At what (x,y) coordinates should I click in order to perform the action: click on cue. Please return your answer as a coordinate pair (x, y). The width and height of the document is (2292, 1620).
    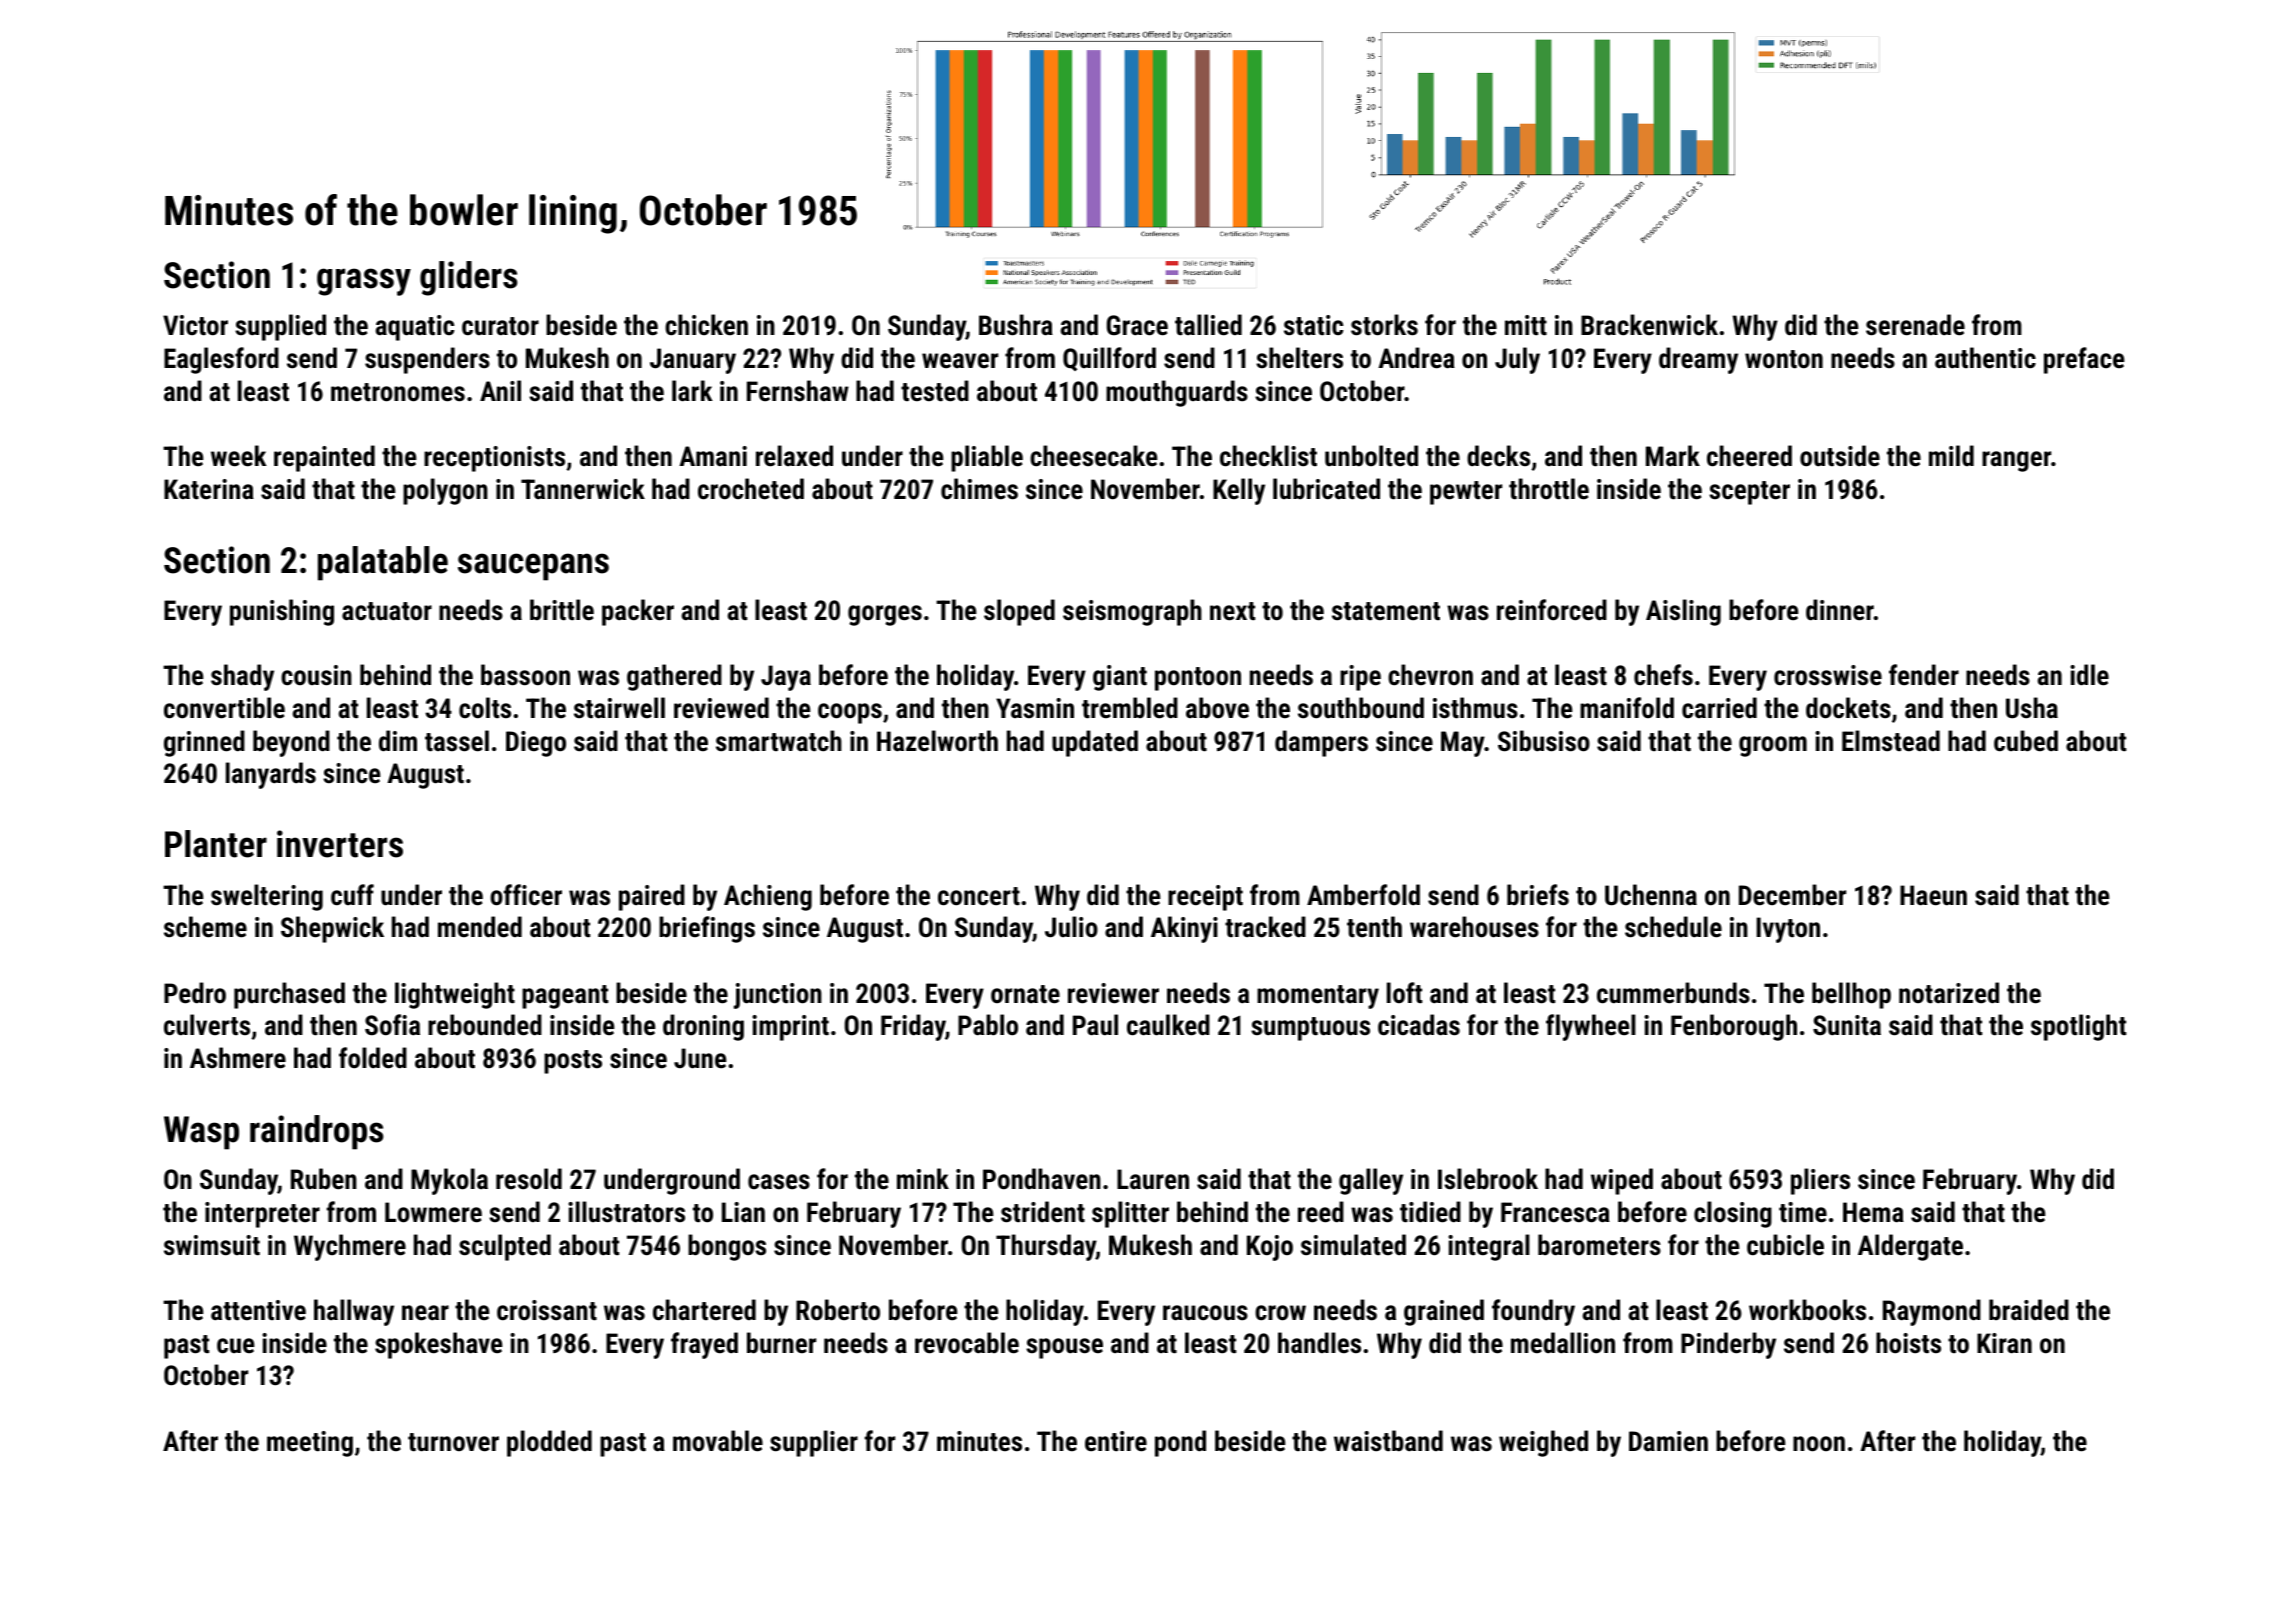
    Looking at the image, I should click on (236, 1346).
